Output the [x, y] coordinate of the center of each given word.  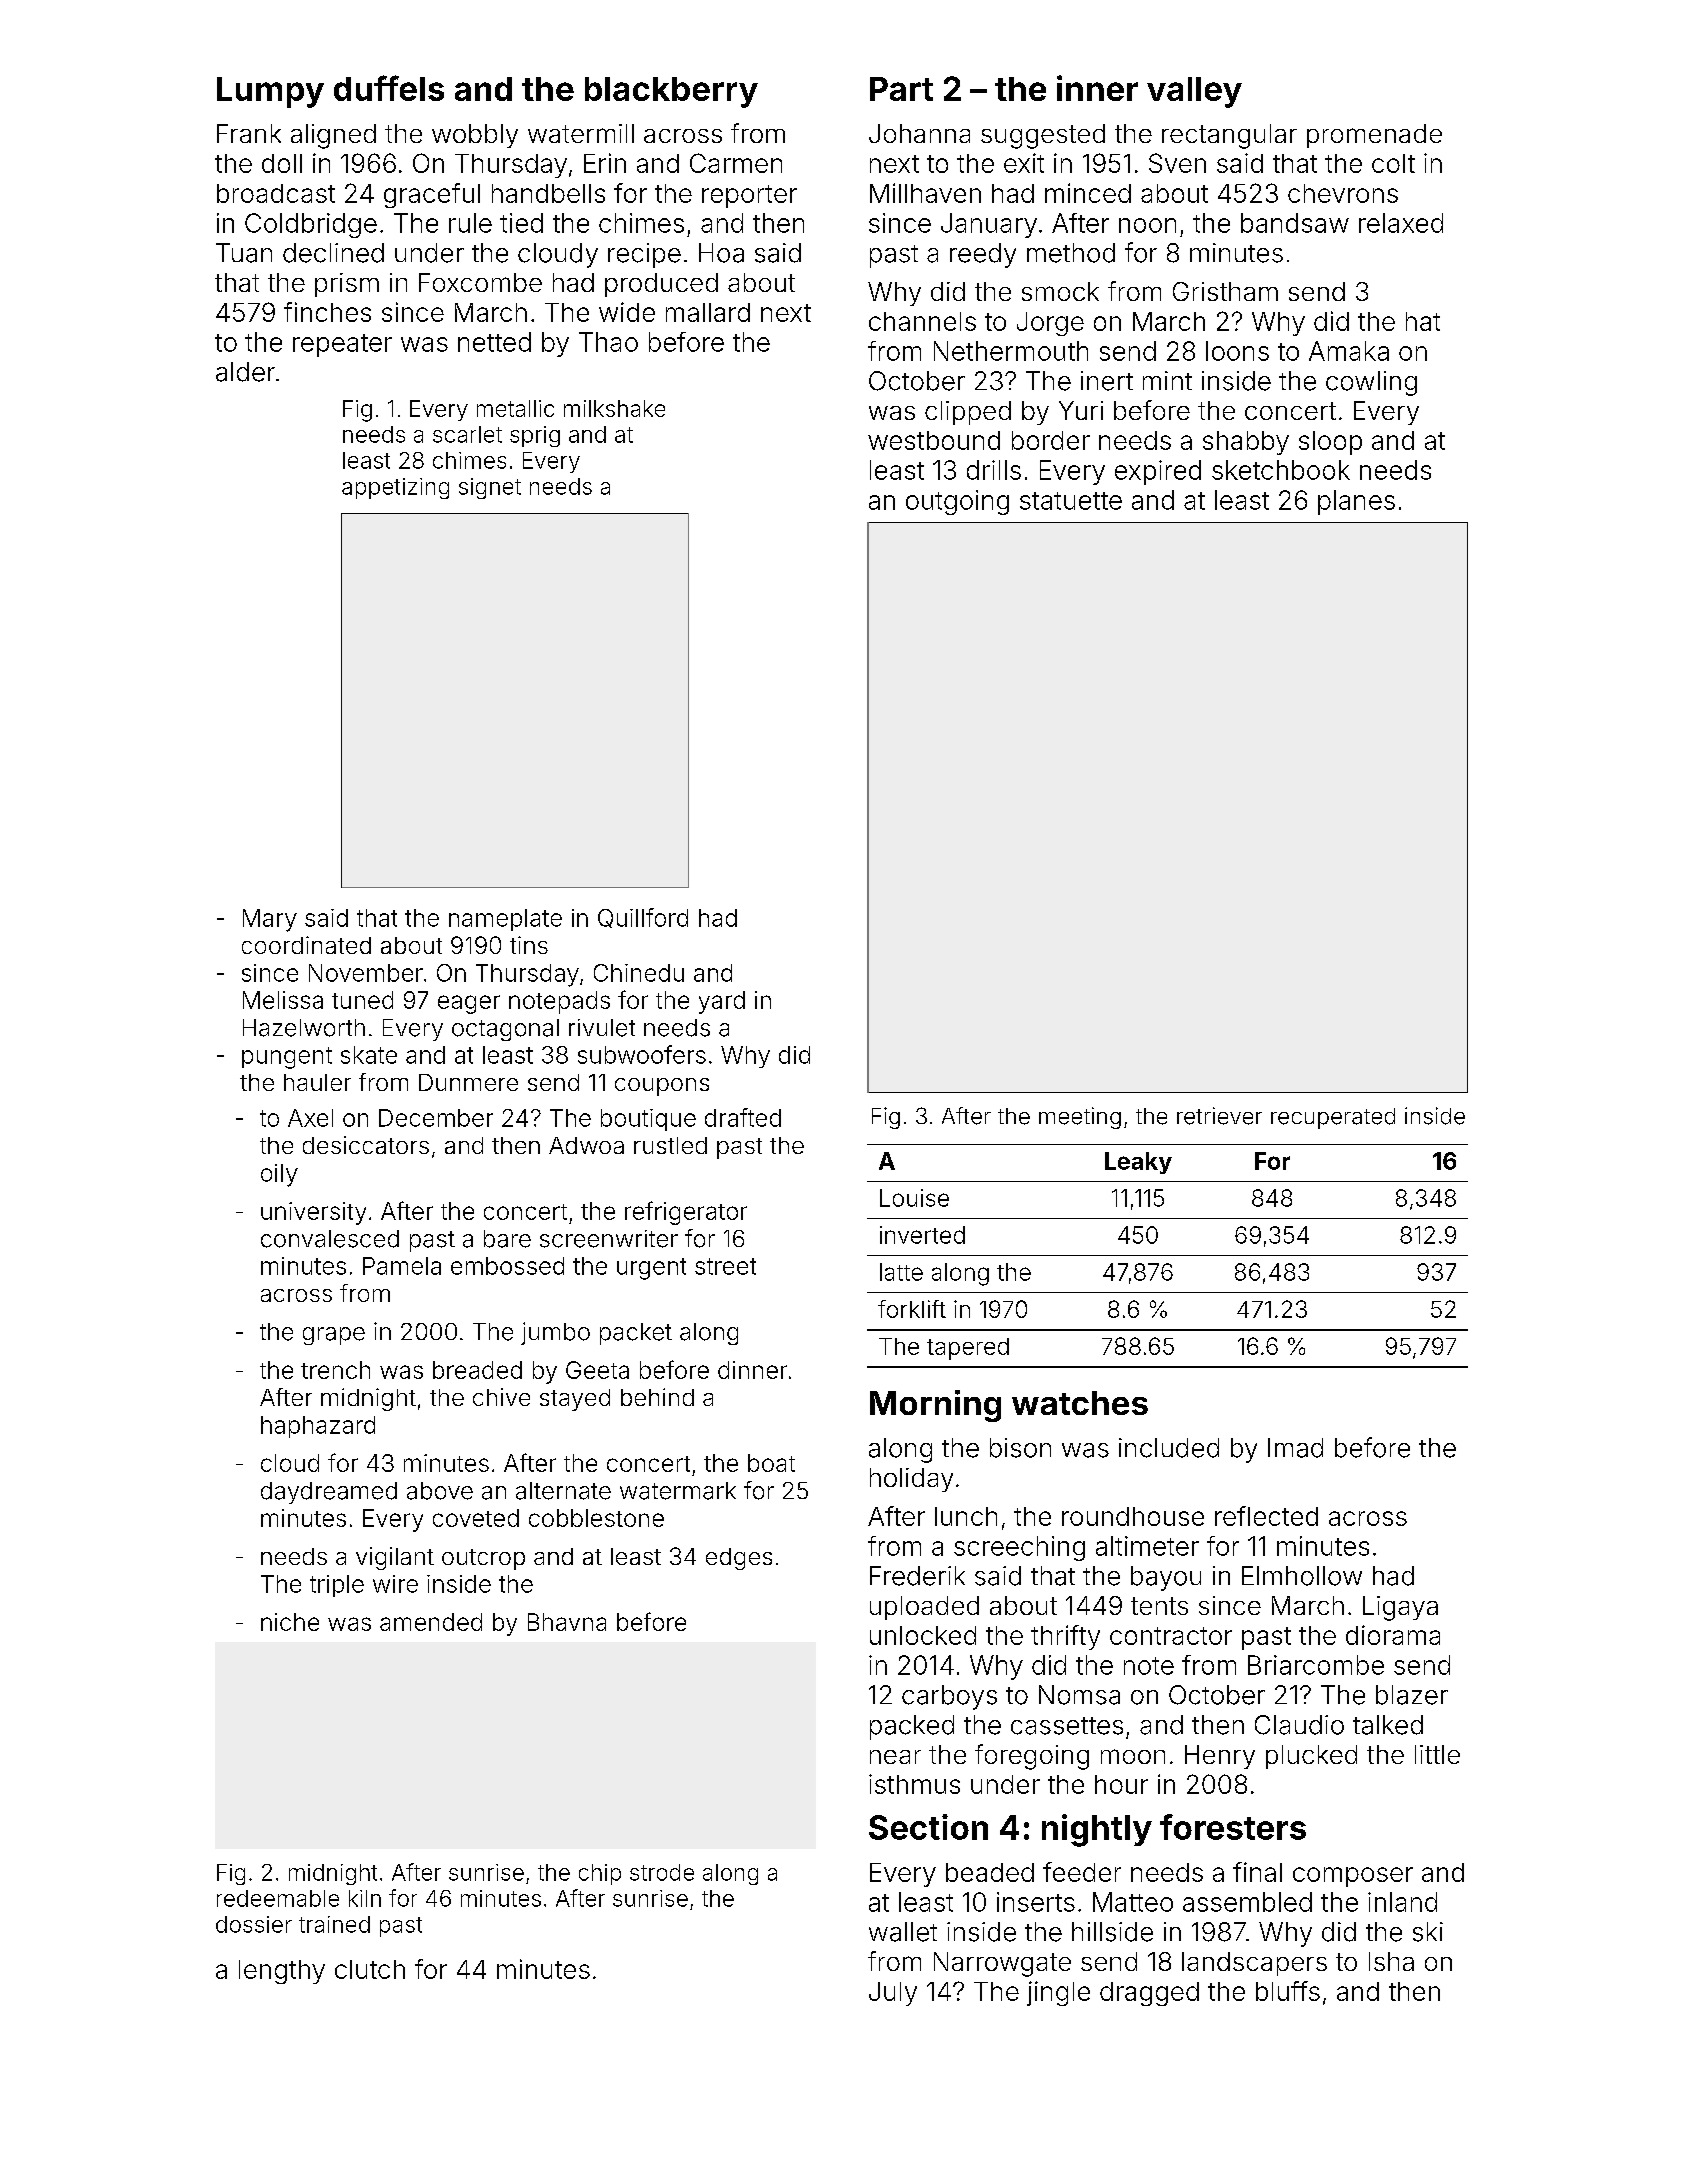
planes [1356, 502]
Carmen [736, 163]
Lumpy [270, 92]
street [725, 1266]
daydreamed [329, 1493]
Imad [1295, 1448]
